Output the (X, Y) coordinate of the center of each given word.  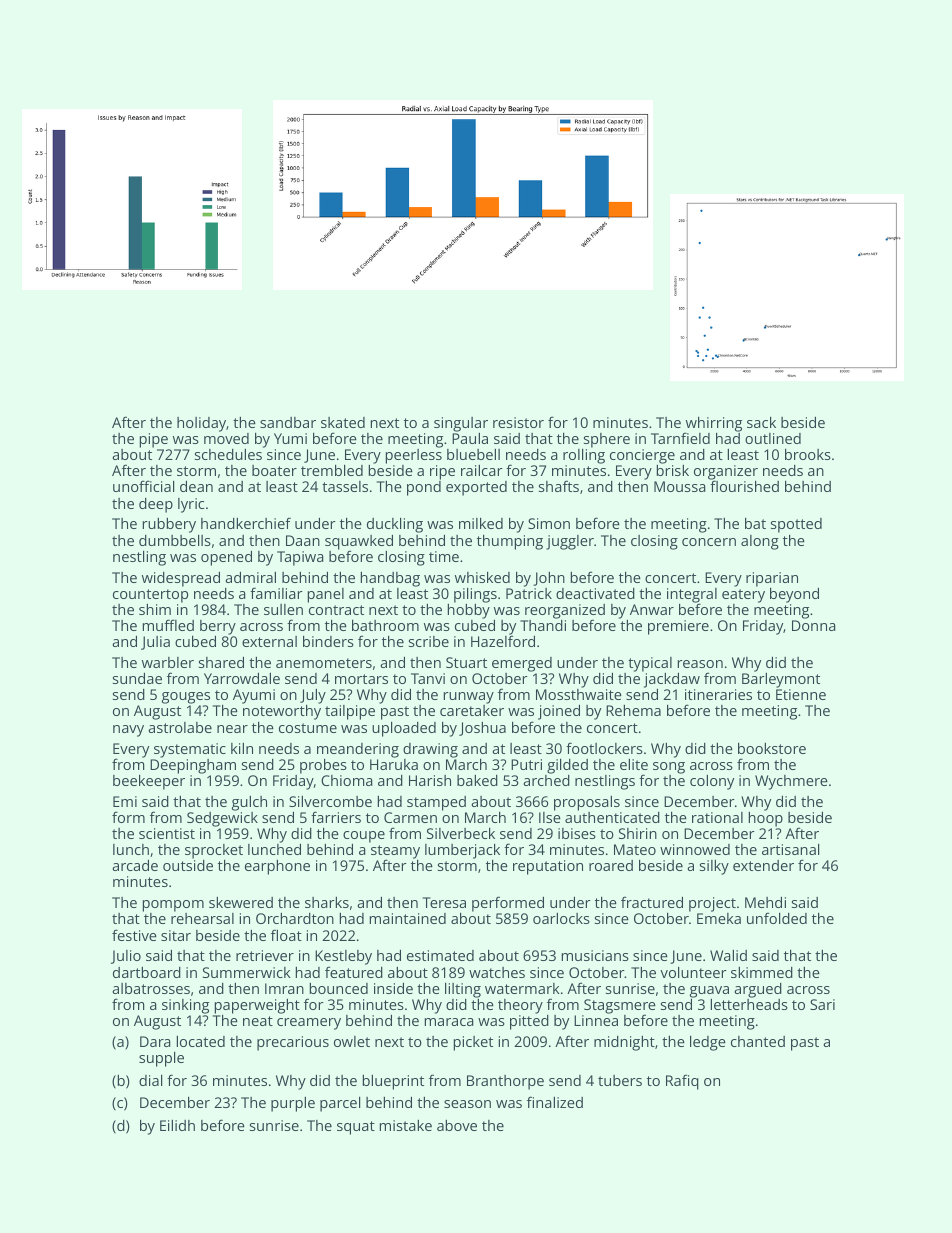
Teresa (444, 902)
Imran (284, 988)
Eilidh (177, 1125)
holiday (201, 424)
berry (218, 627)
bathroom (385, 625)
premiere (678, 627)
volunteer (693, 972)
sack (761, 422)
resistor (518, 422)
